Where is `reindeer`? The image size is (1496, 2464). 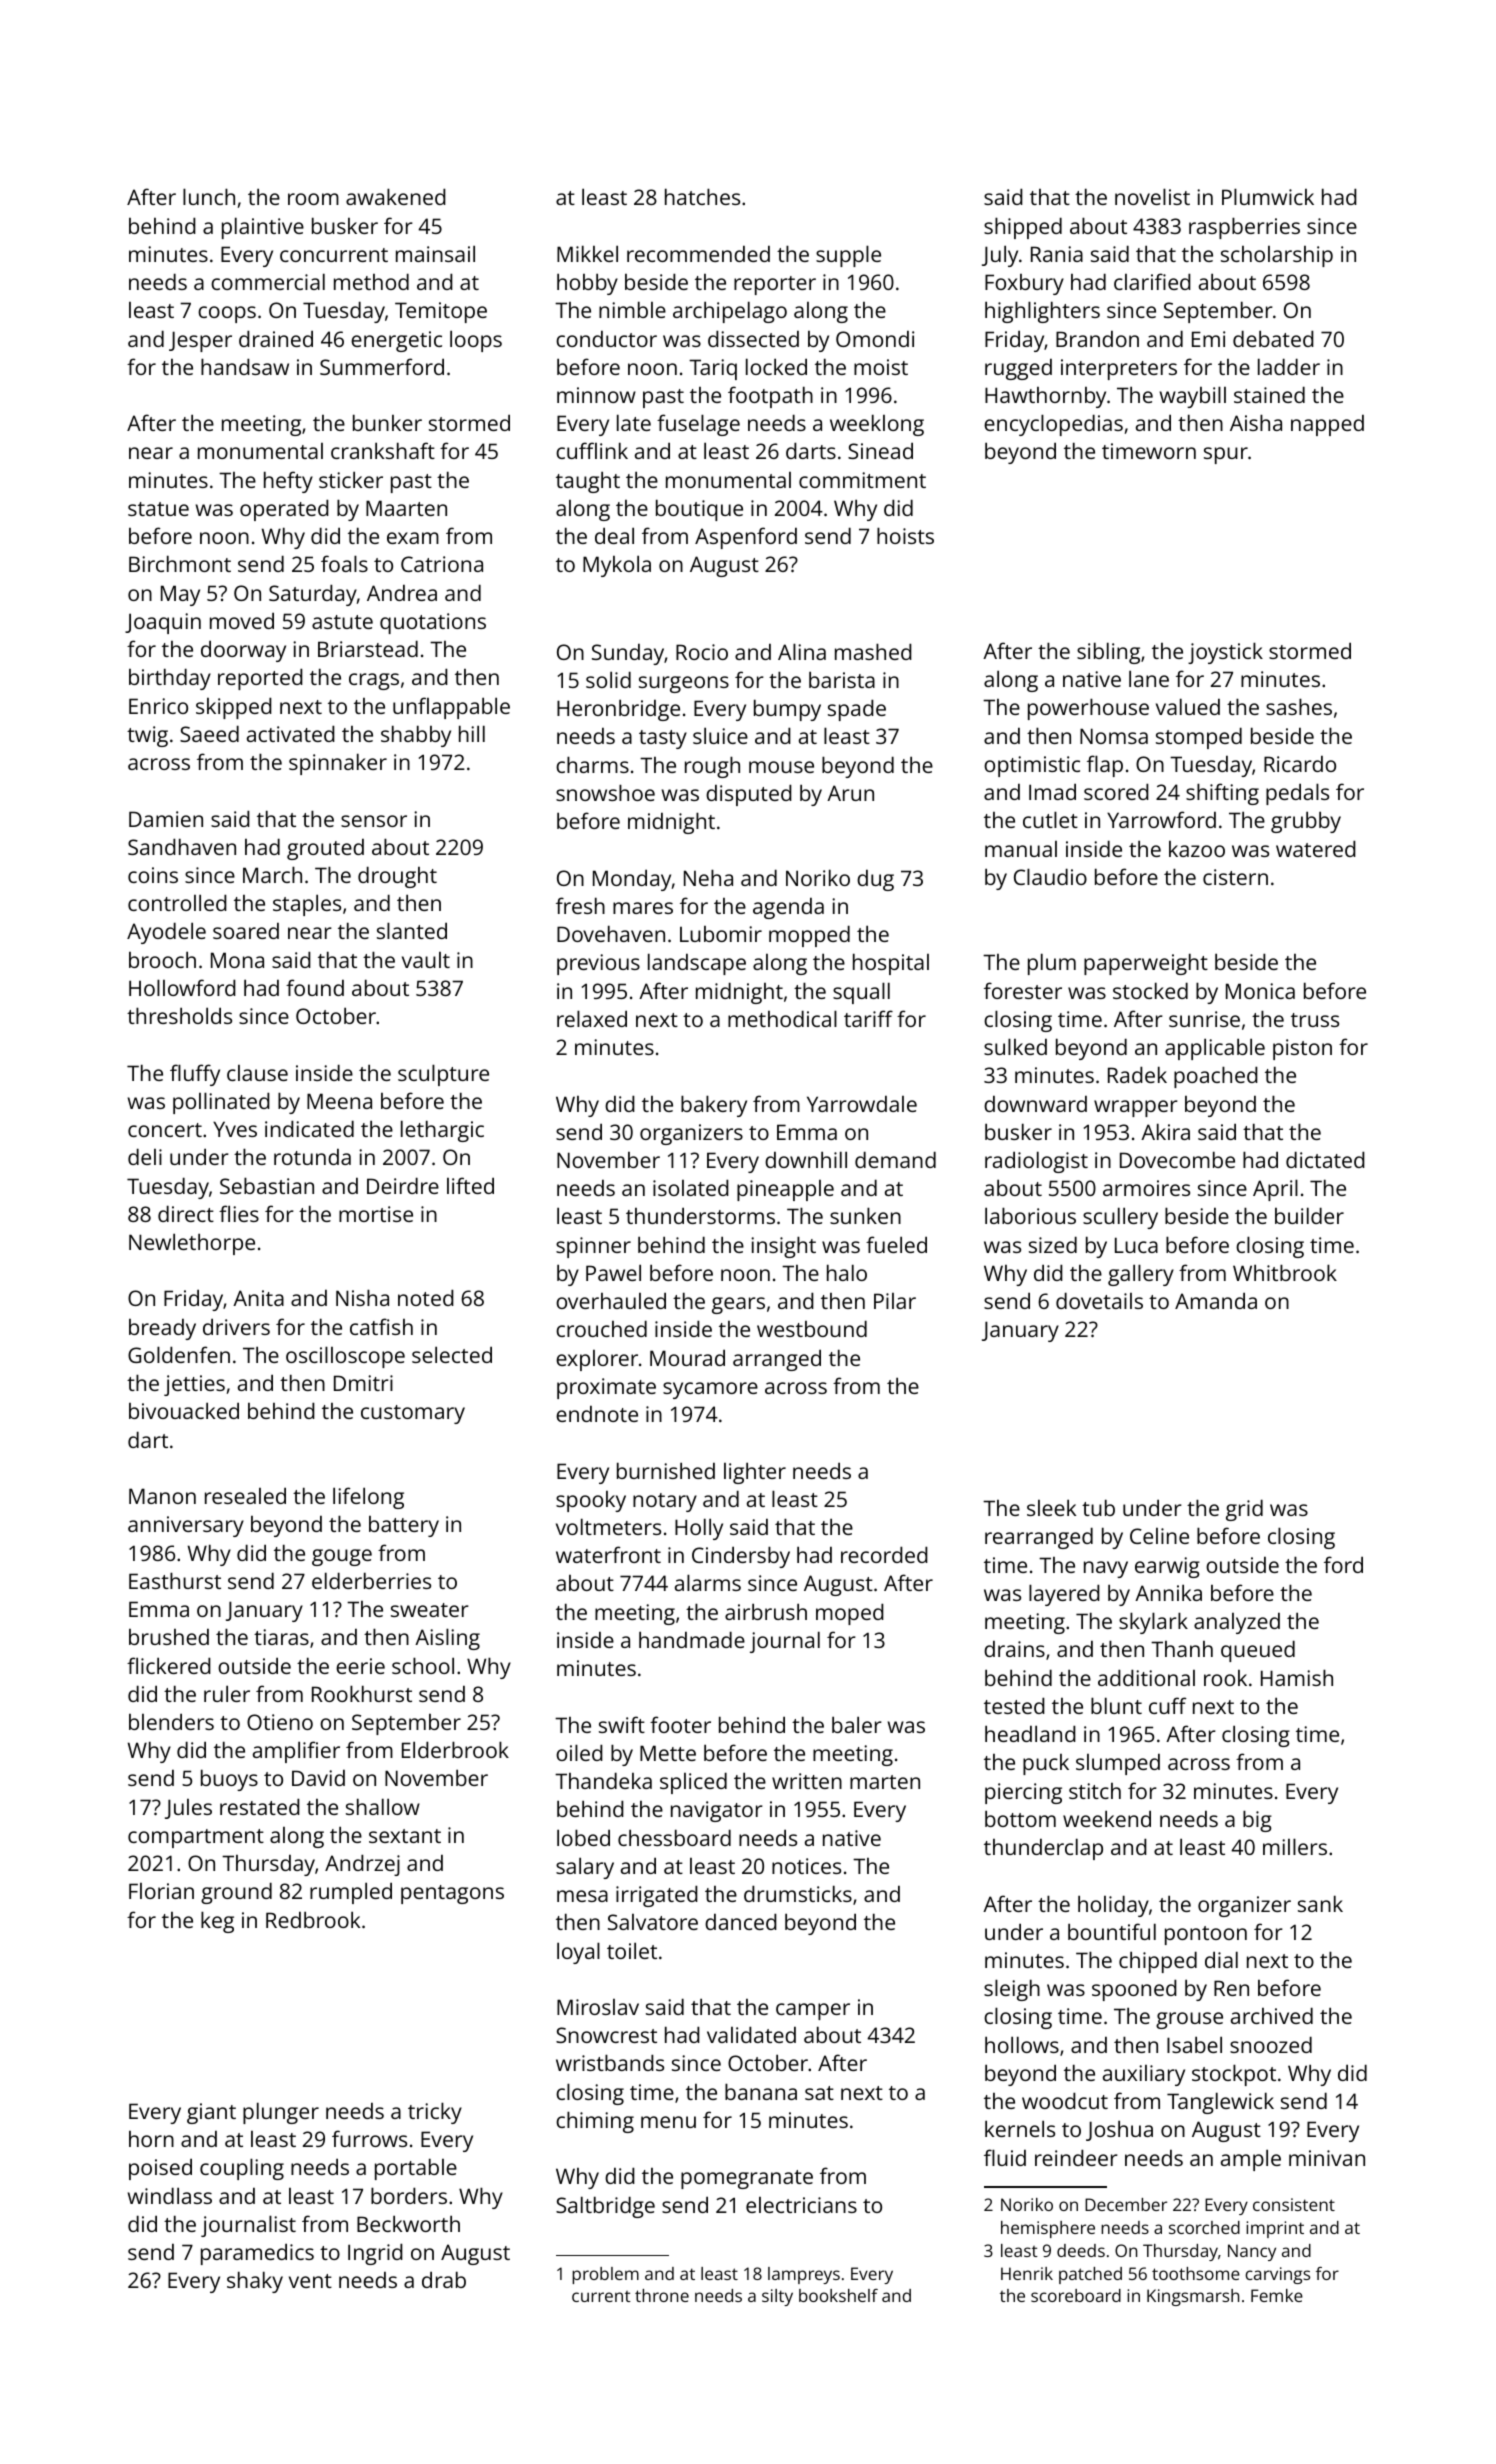
reindeer is located at coordinates (1076, 2157).
